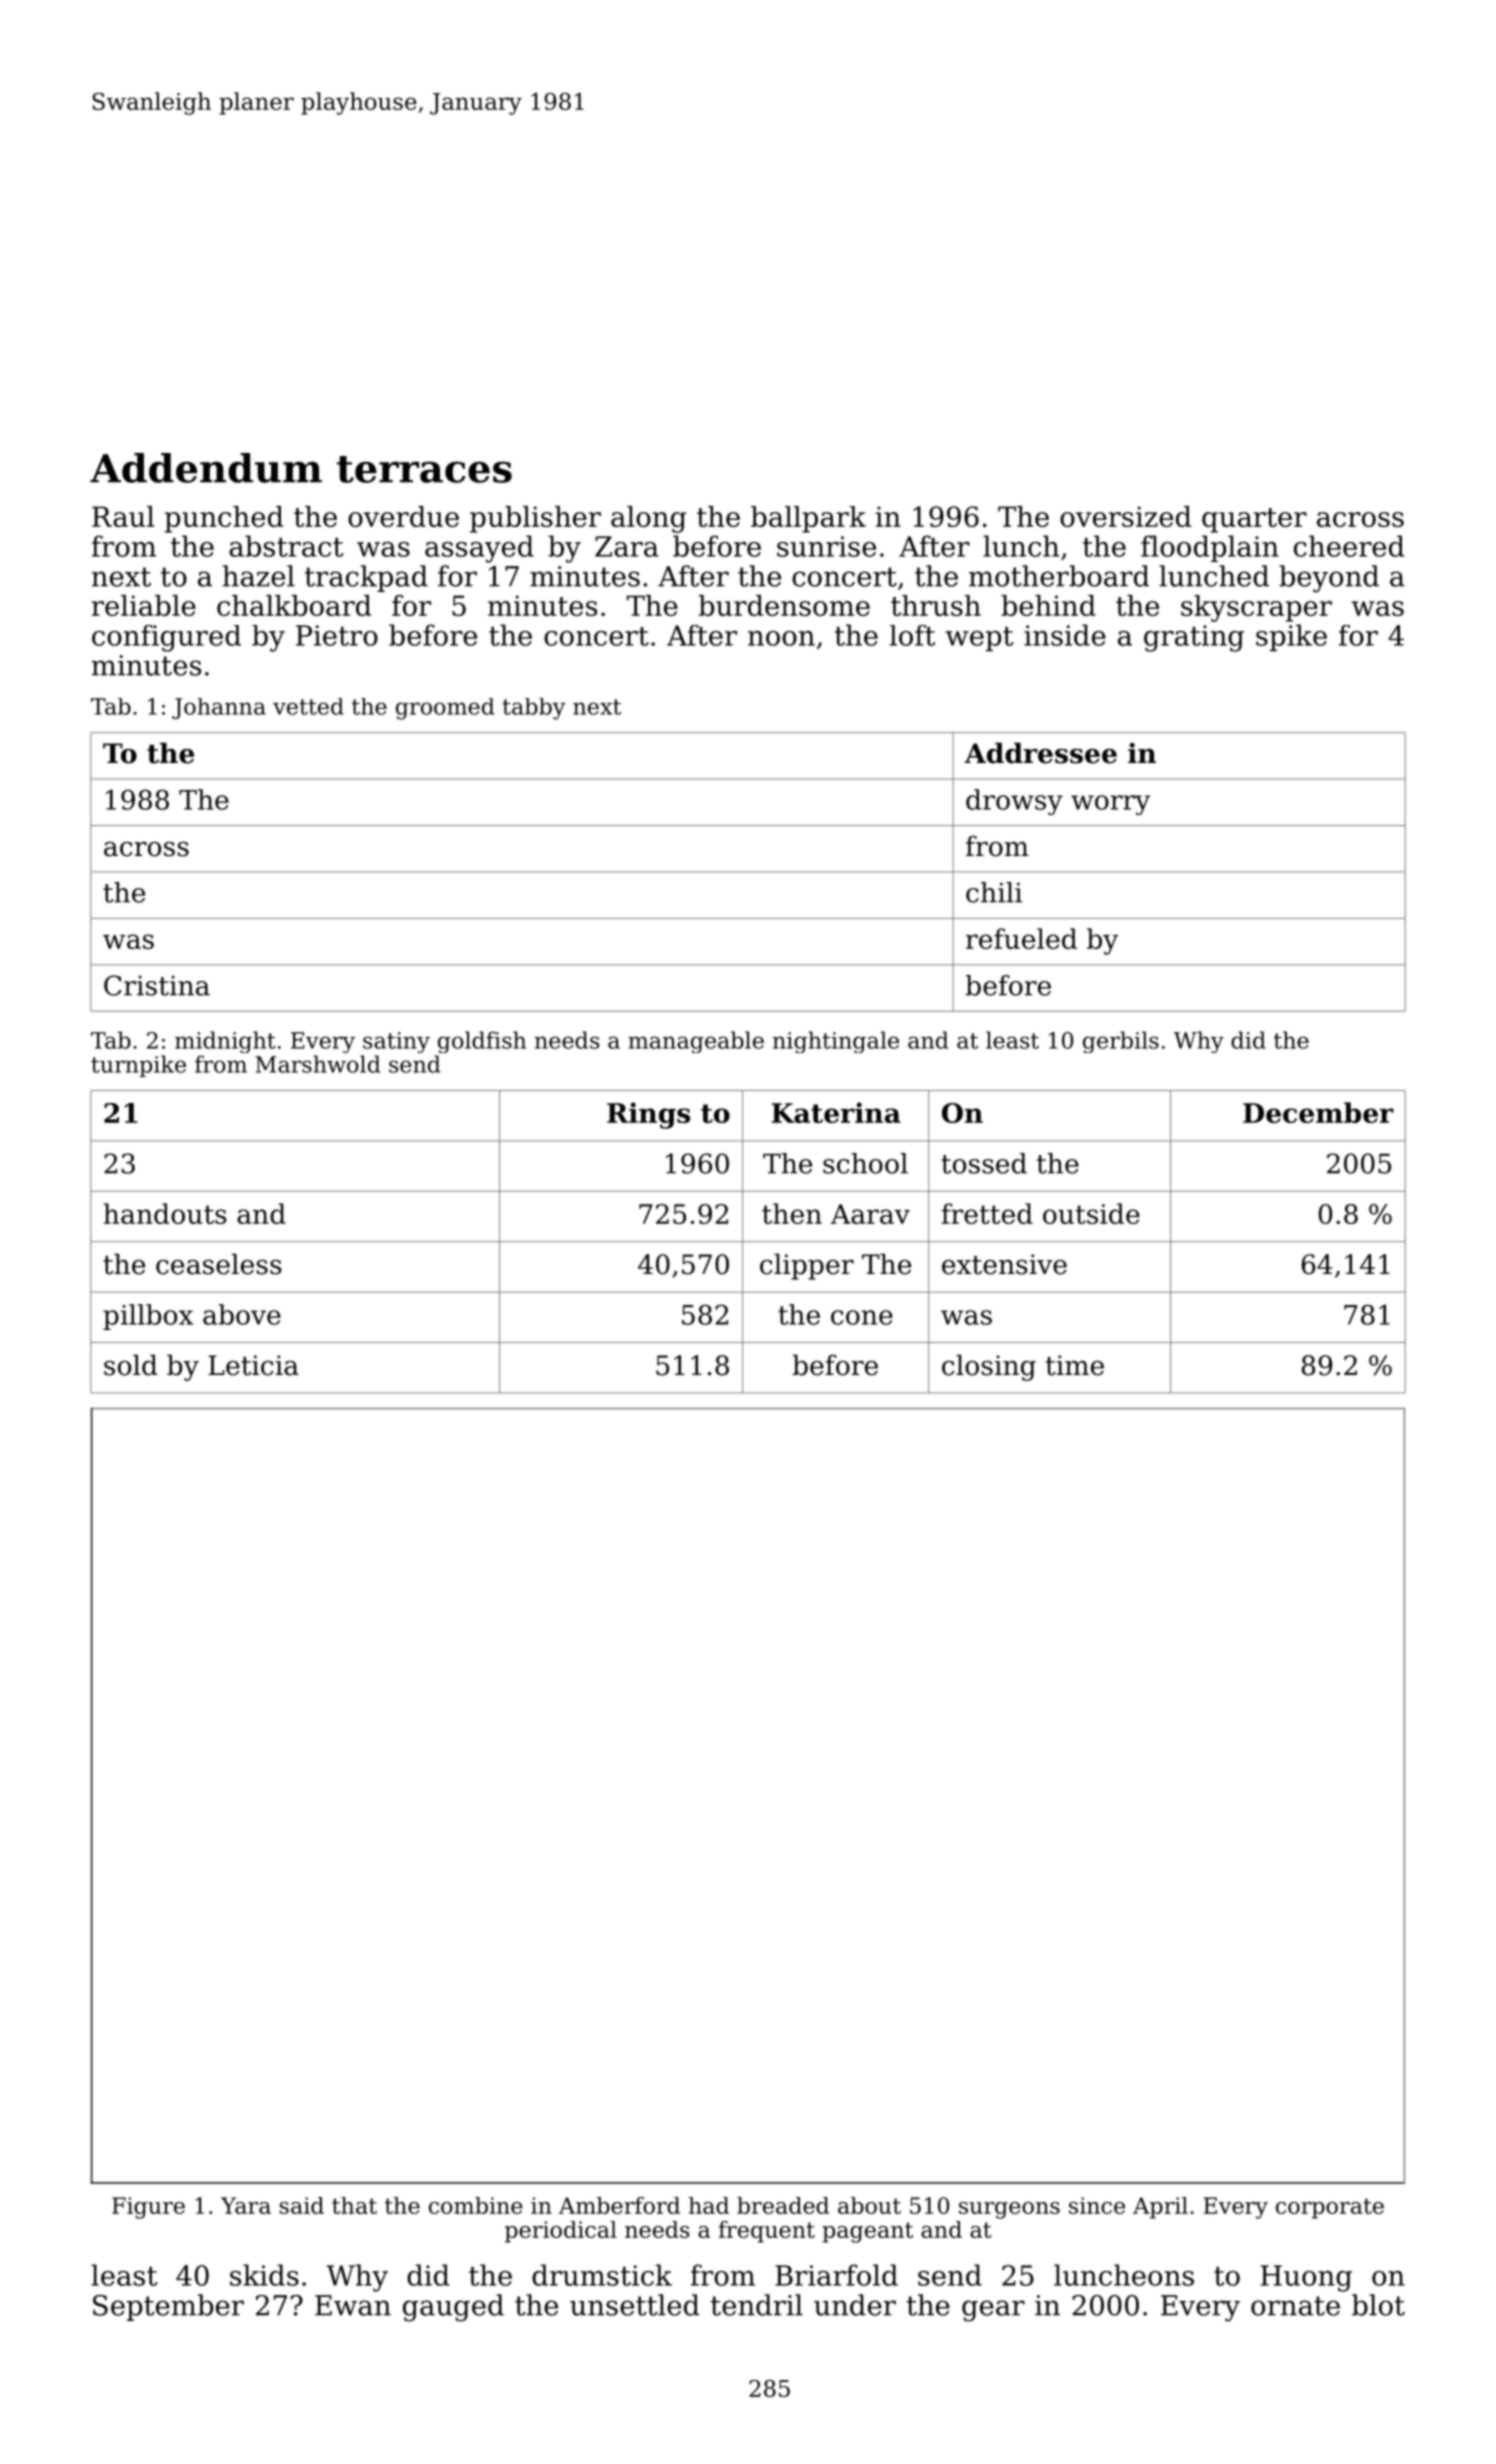  What do you see at coordinates (534, 709) in the image?
I see `tabby` at bounding box center [534, 709].
